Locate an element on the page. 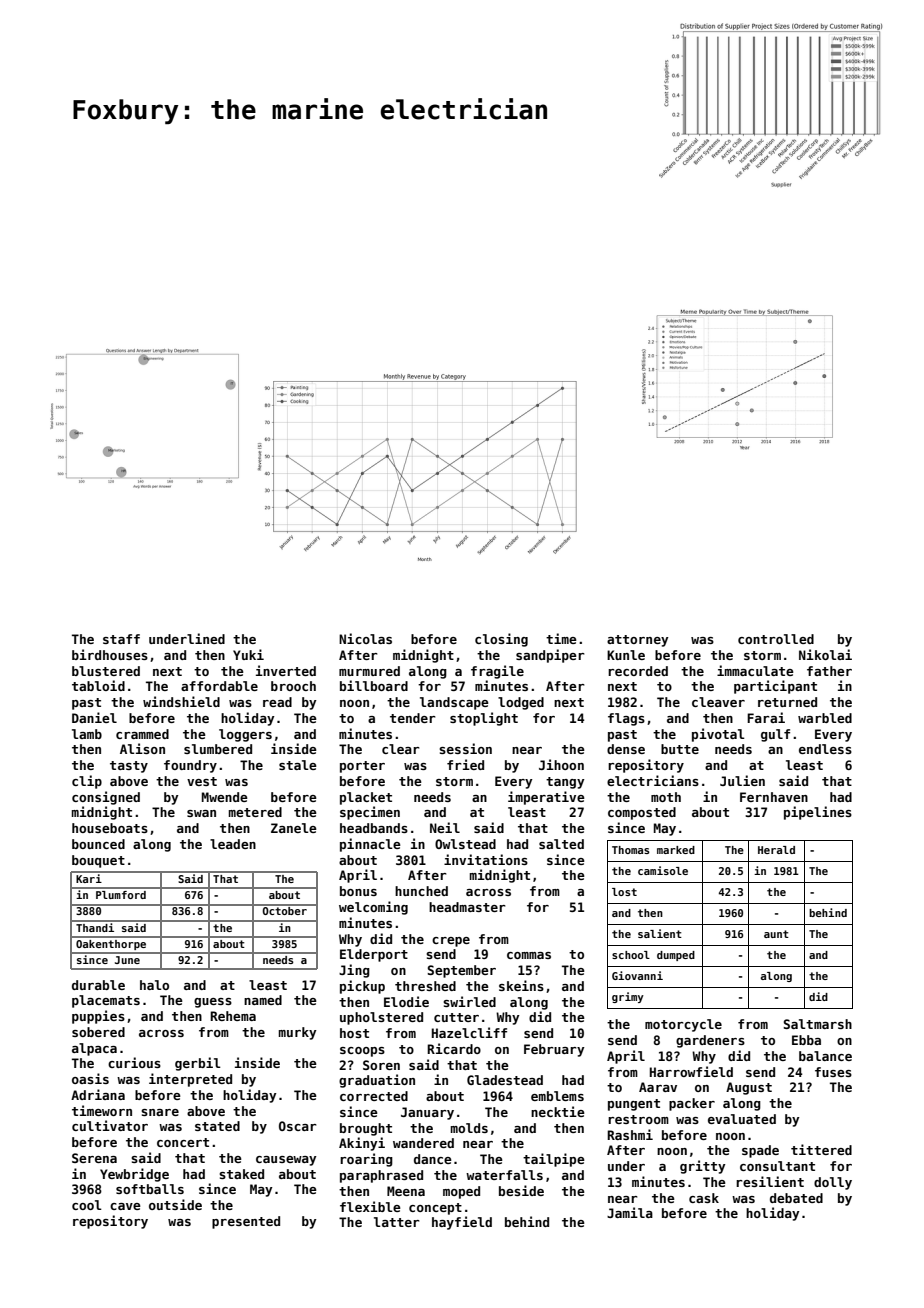 This document has width=924, height=1308. hayfield is located at coordinates (462, 1223).
